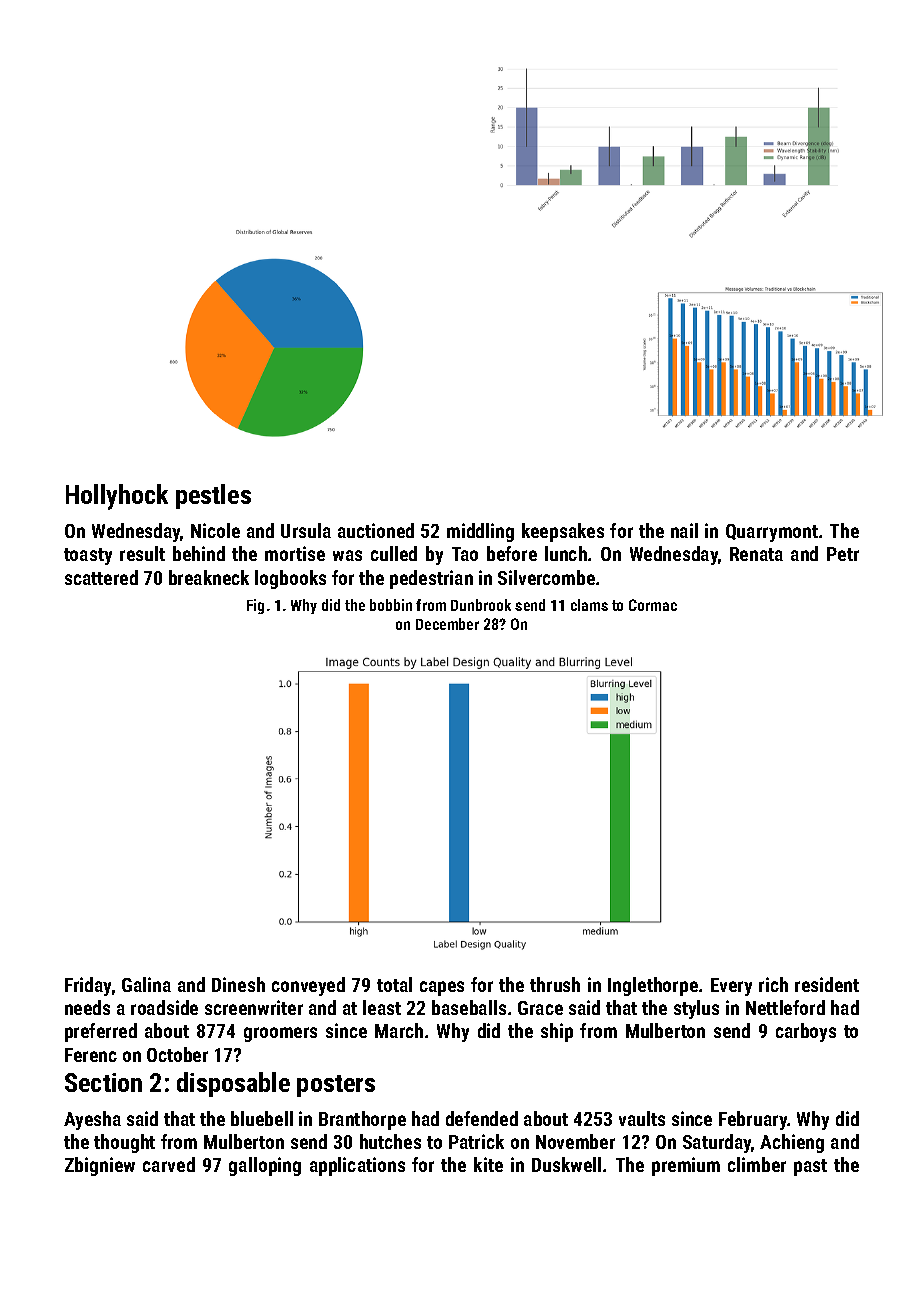 This screenshot has height=1311, width=924. Describe the element at coordinates (265, 1166) in the screenshot. I see `galloping` at that location.
